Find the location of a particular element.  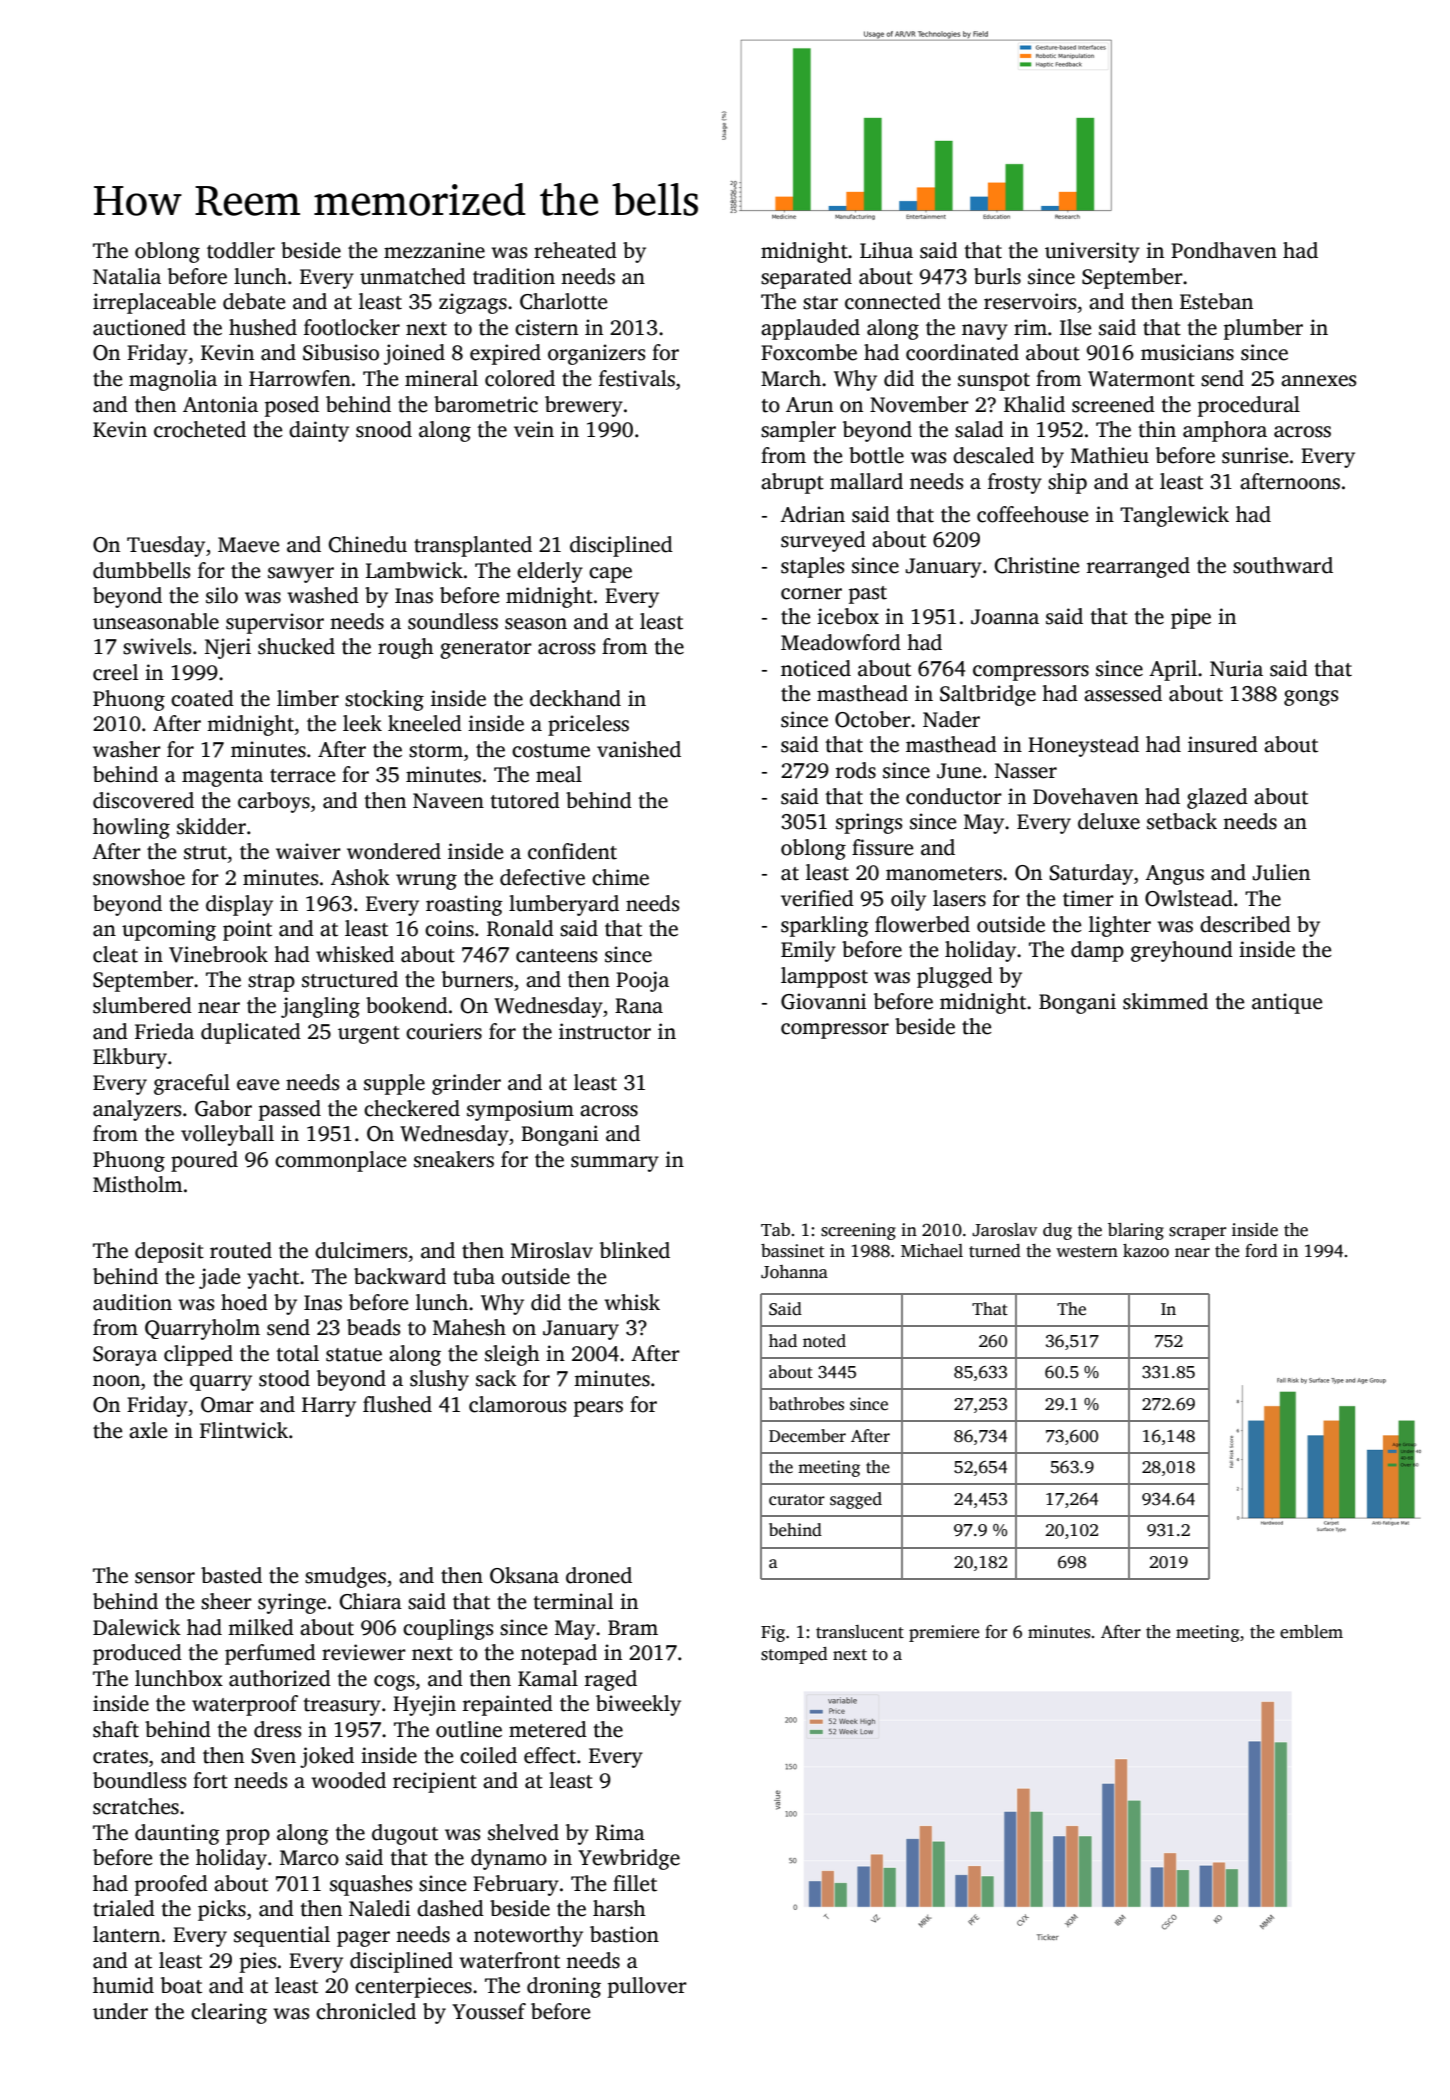

strut is located at coordinates (205, 853).
